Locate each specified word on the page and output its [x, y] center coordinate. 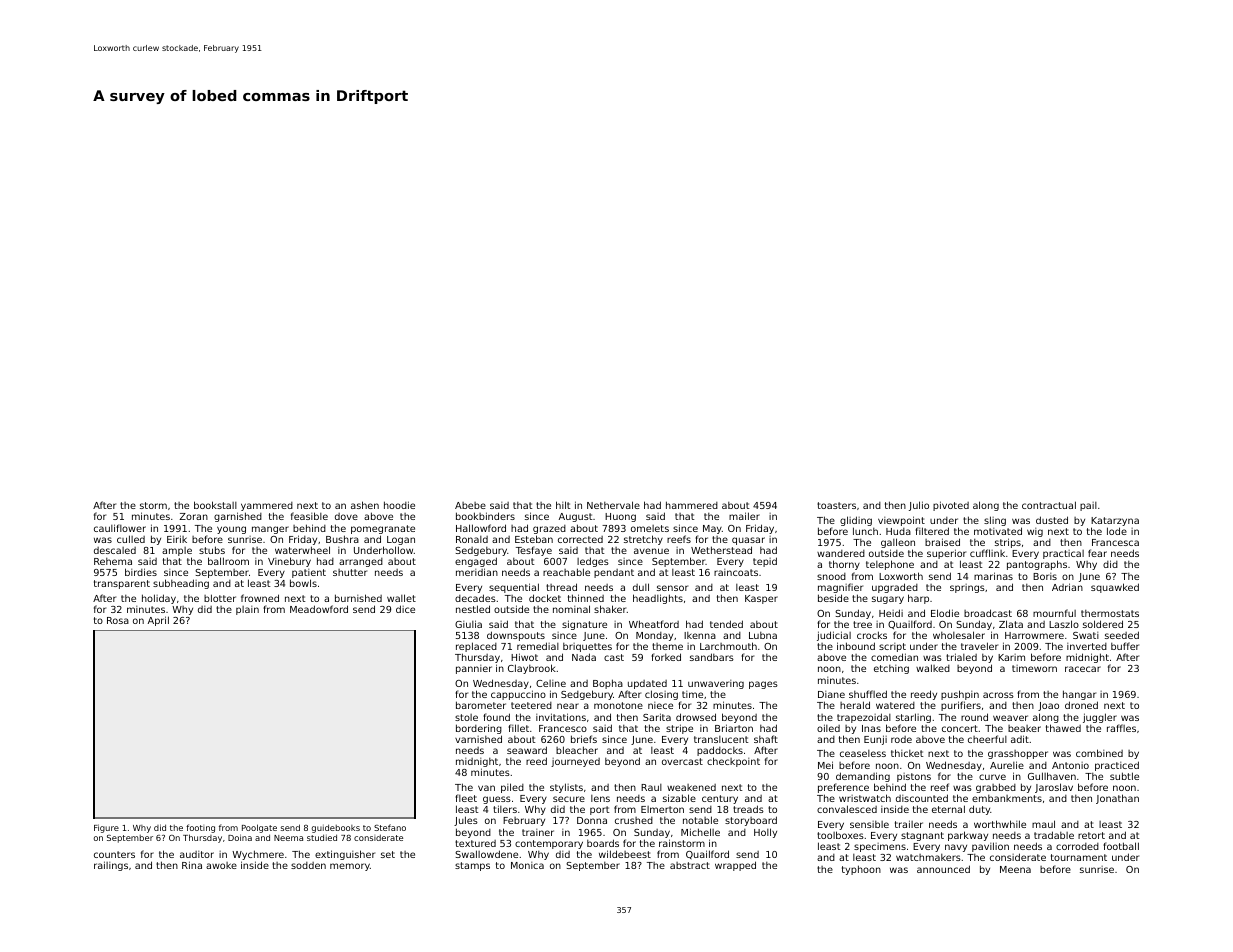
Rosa [118, 620]
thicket [907, 753]
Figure [106, 828]
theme [667, 646]
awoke [221, 865]
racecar [1083, 669]
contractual [1049, 505]
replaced [476, 647]
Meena [1015, 869]
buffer [1125, 646]
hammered [692, 505]
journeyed [575, 762]
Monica [527, 865]
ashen [365, 505]
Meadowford [319, 609]
